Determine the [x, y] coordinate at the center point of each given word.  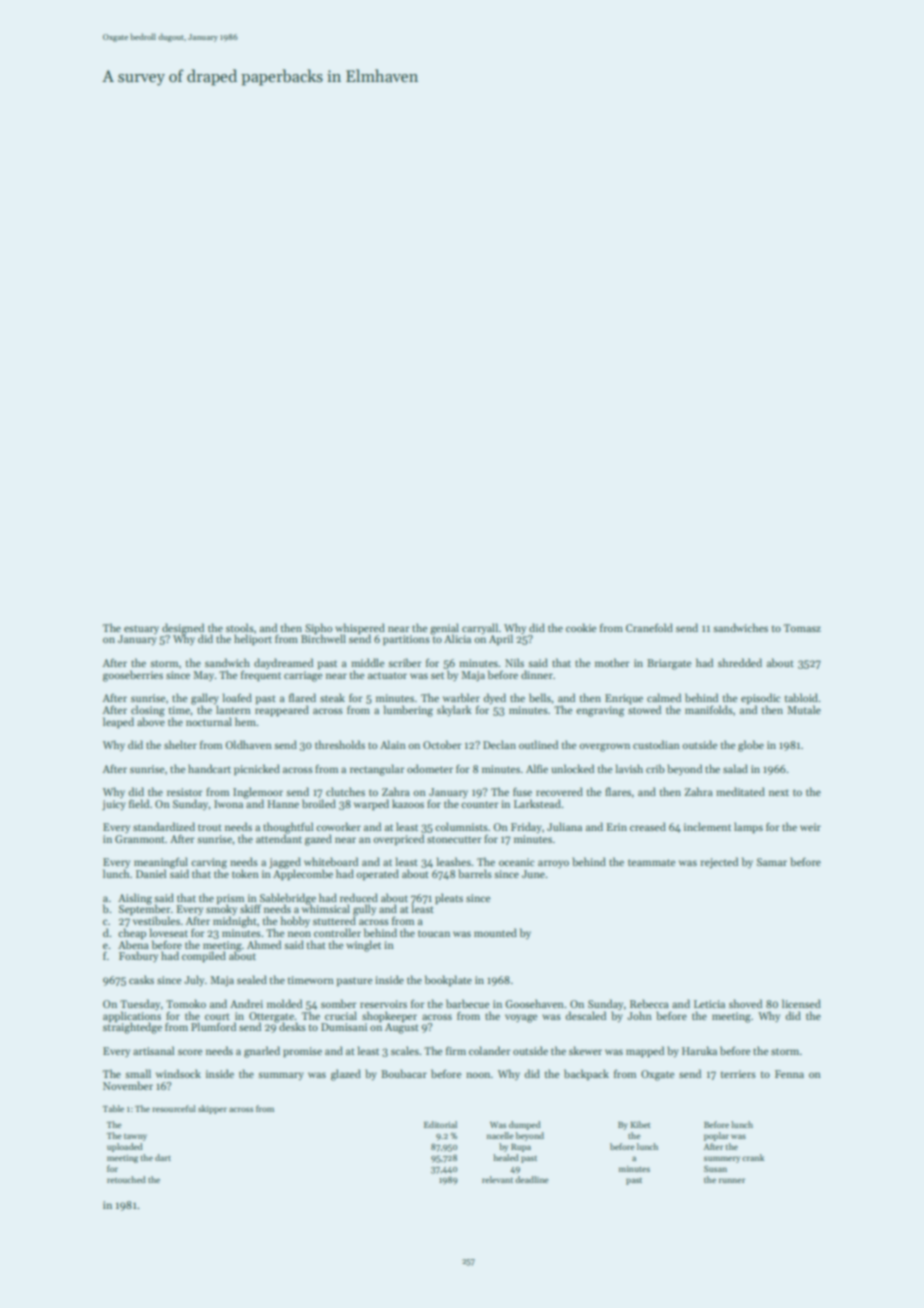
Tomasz [802, 628]
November [128, 1085]
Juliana [564, 826]
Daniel [151, 873]
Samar [772, 862]
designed [183, 629]
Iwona [228, 804]
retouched [126, 1179]
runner [732, 1180]
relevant [497, 1179]
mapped [645, 1051]
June [533, 874]
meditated [740, 791]
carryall [480, 628]
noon [478, 1075]
